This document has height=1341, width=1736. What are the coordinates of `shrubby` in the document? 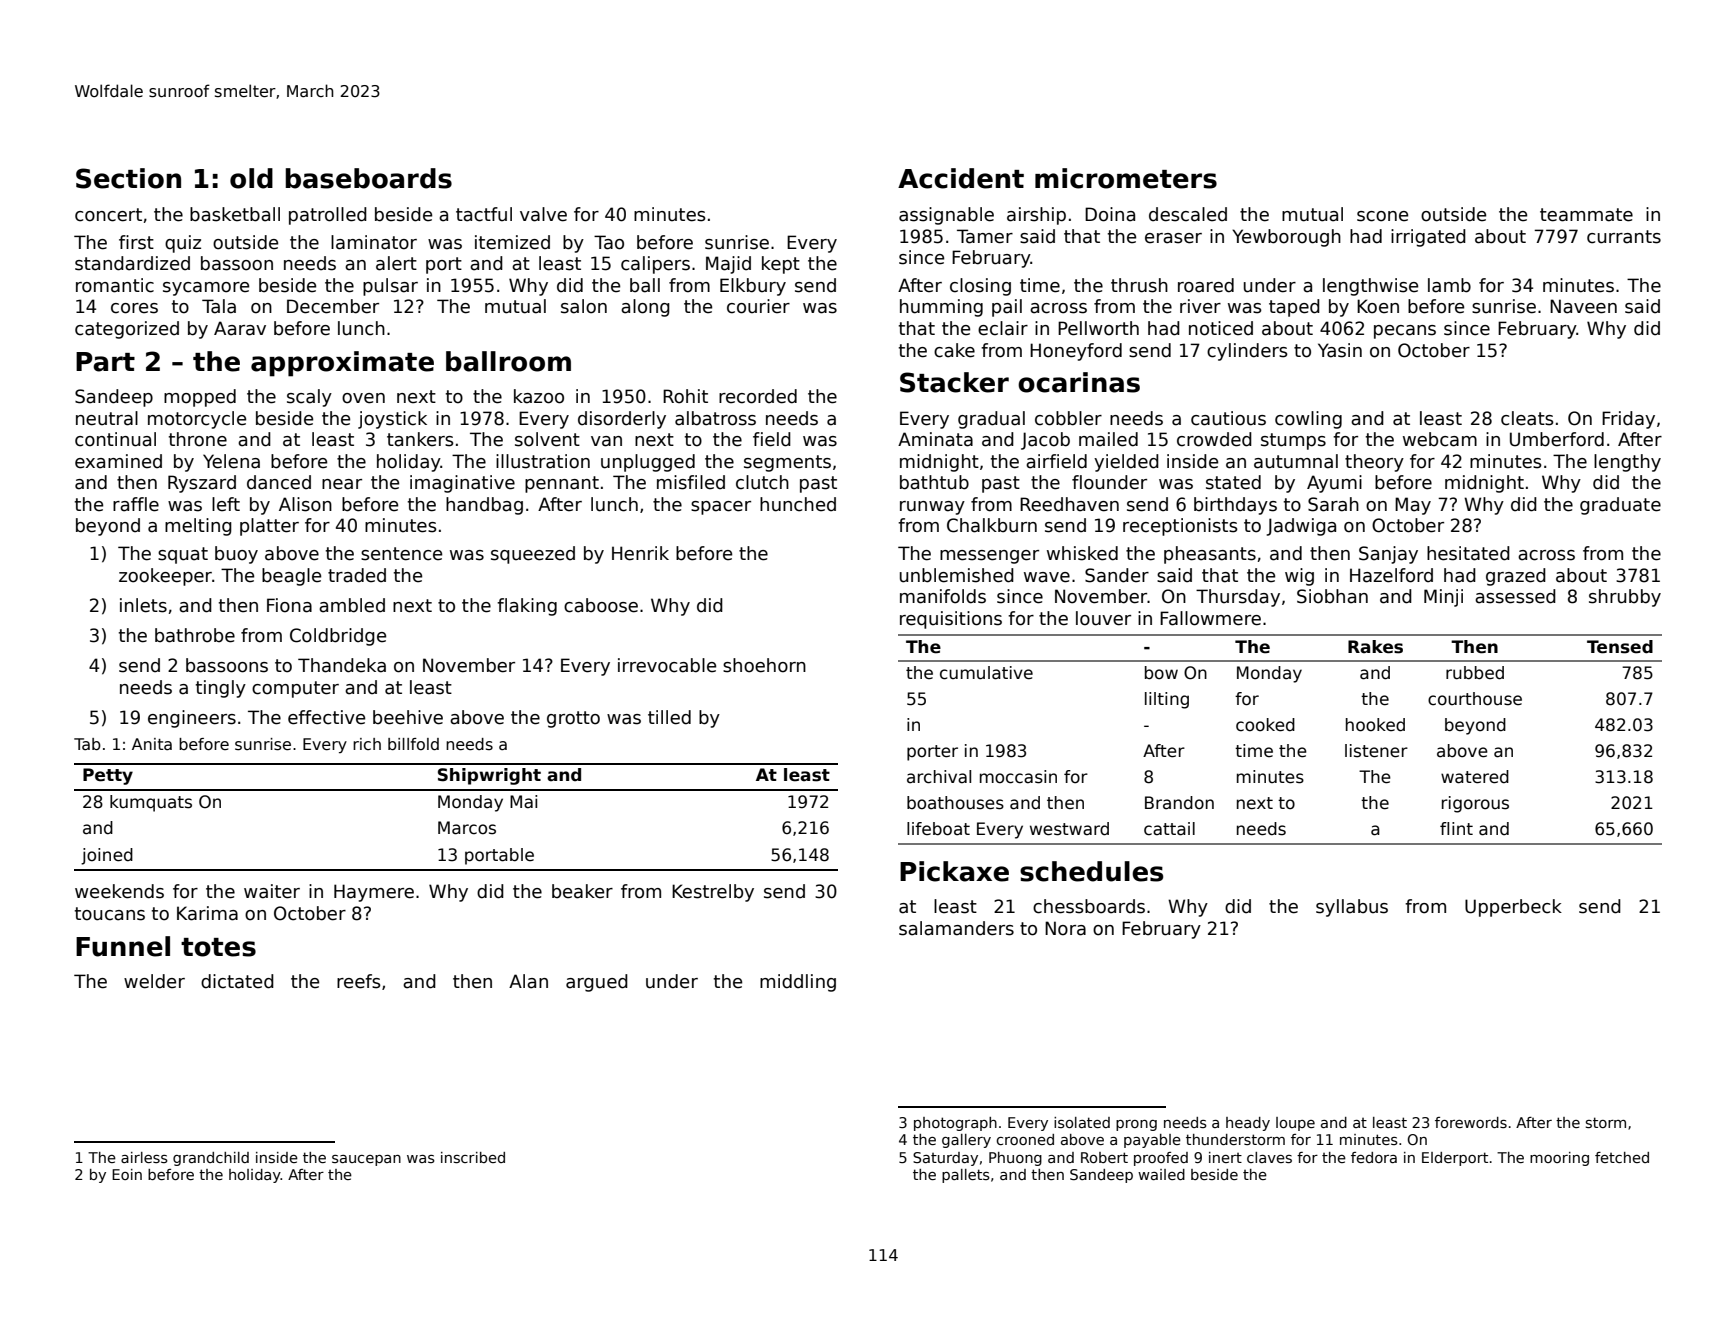 It's located at (1625, 598).
